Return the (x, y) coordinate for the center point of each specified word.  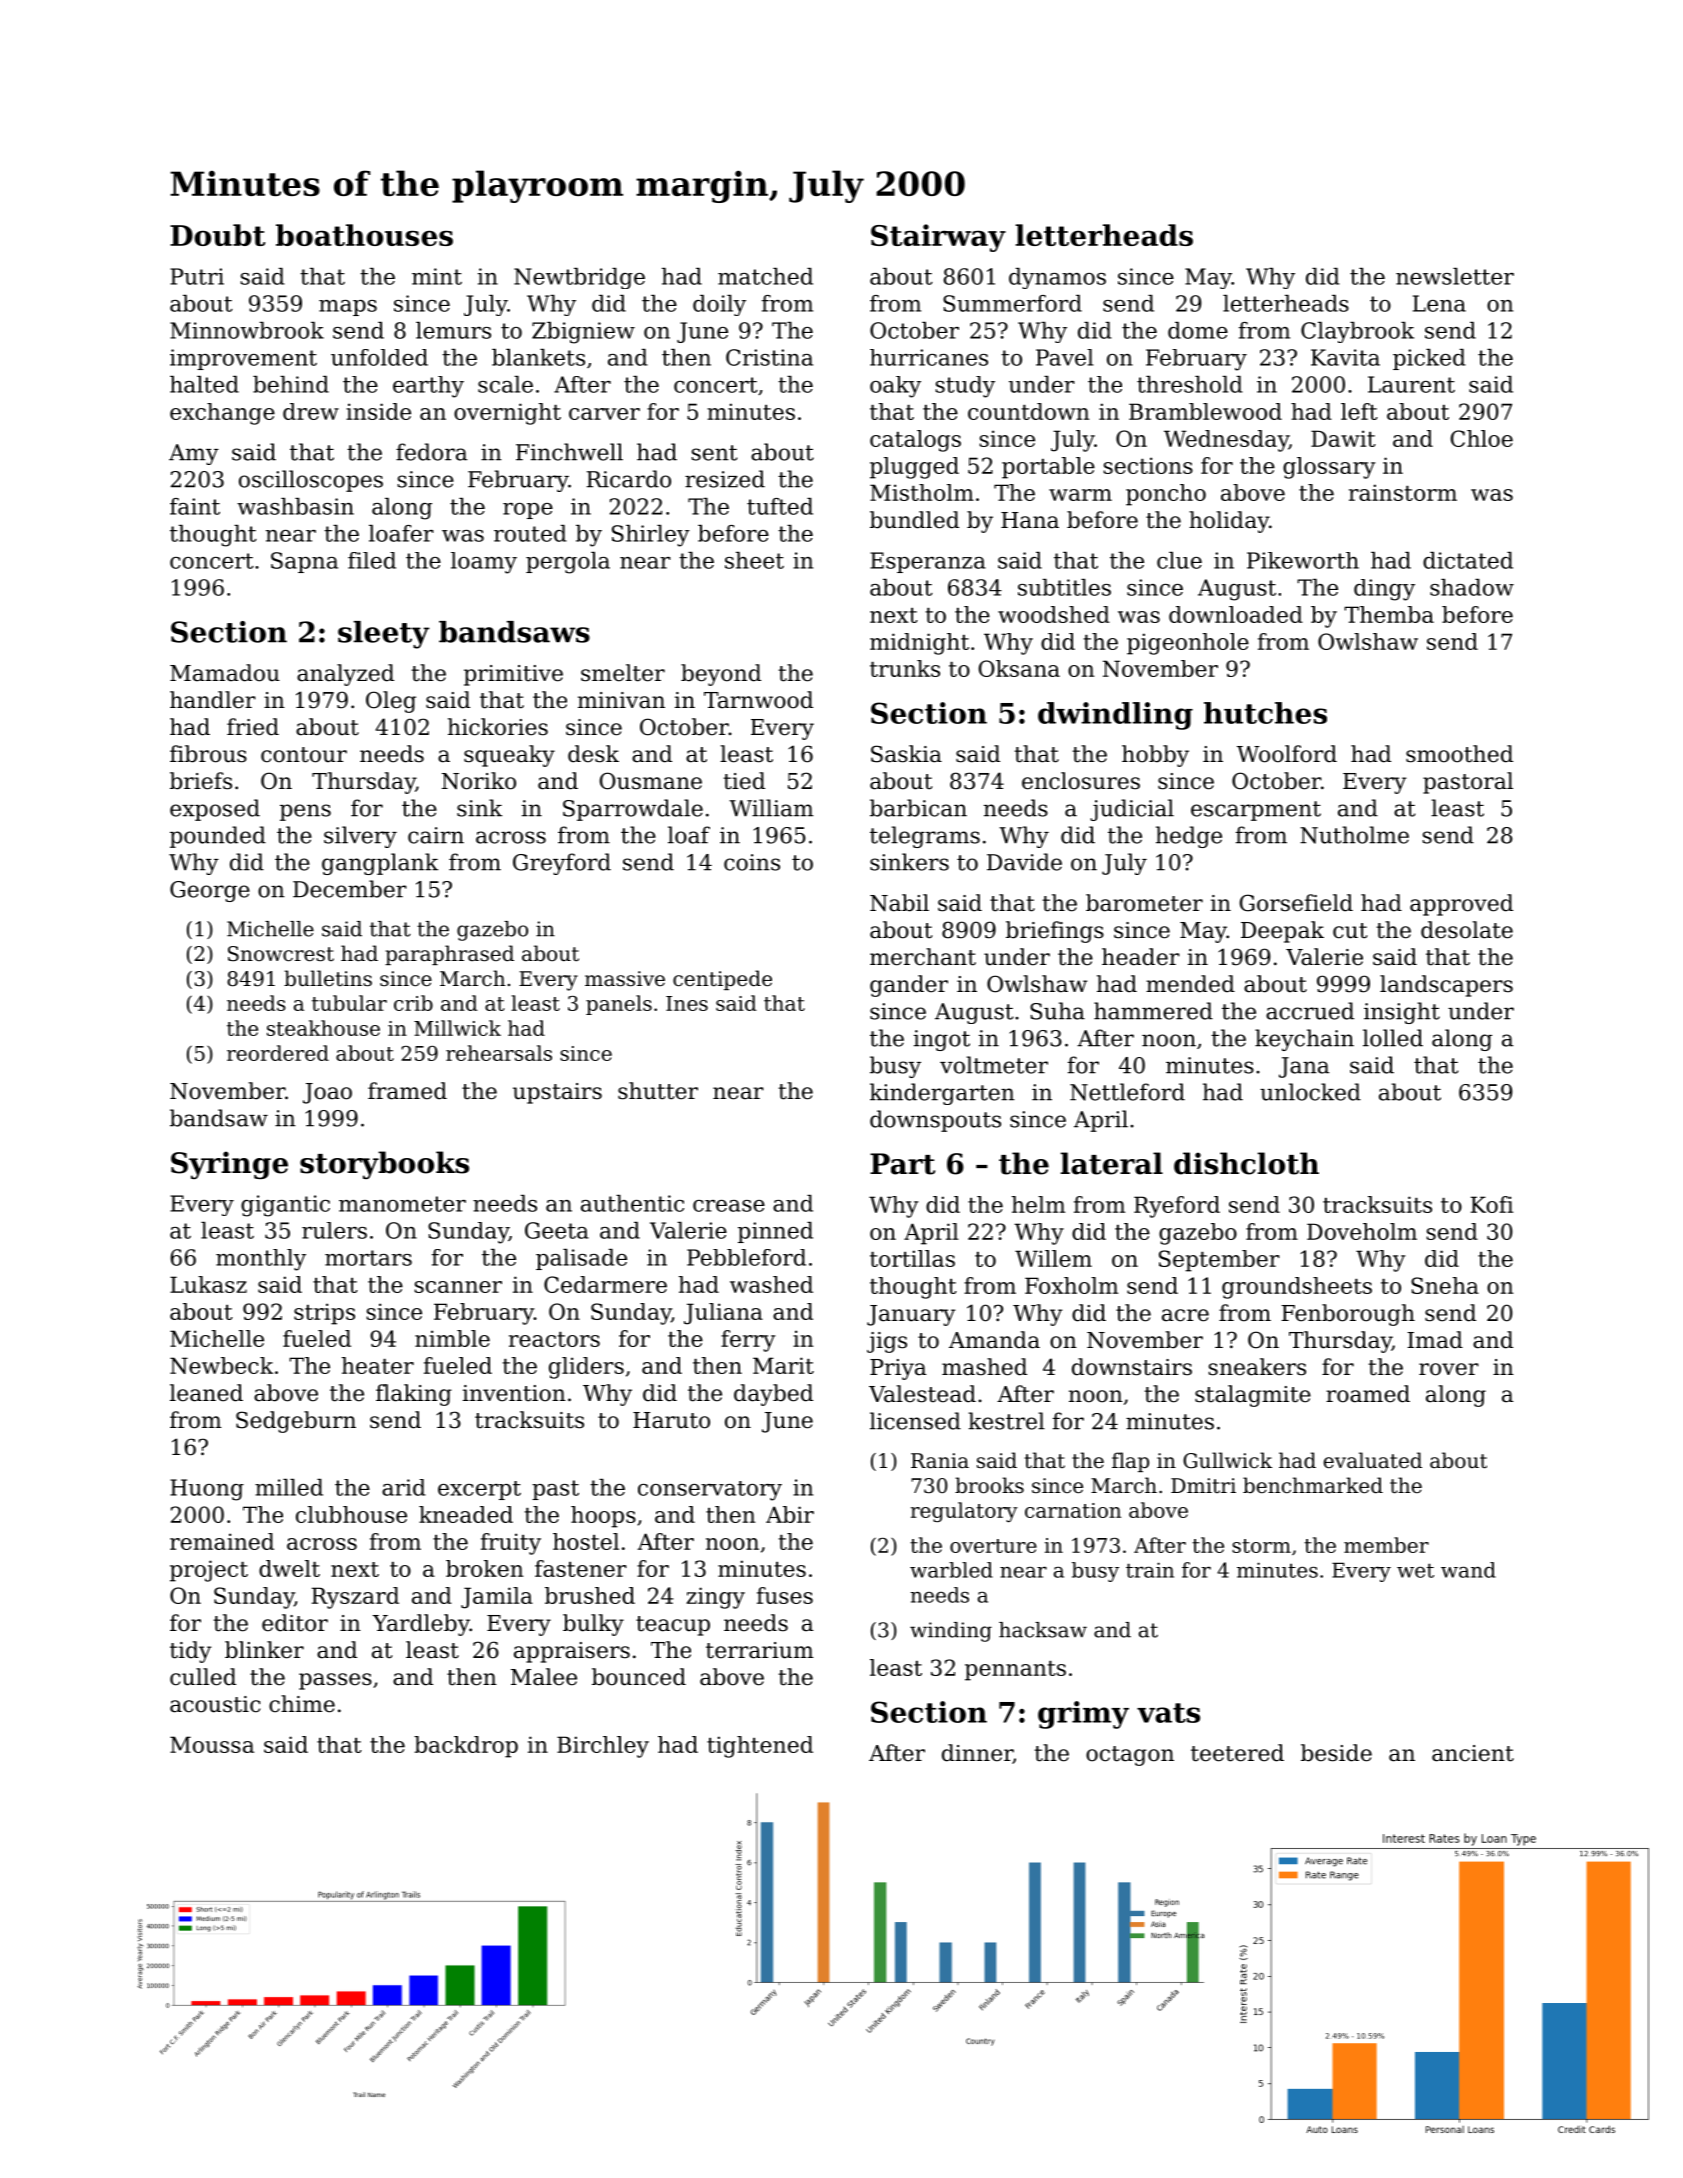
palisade (581, 1259)
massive (625, 979)
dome (1198, 330)
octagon (1130, 1756)
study (965, 387)
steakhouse (323, 1028)
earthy (428, 387)
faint (195, 506)
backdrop (466, 1747)
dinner (977, 1754)
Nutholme (1354, 835)
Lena (1439, 303)
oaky (895, 387)
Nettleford (1127, 1092)
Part (902, 1164)
